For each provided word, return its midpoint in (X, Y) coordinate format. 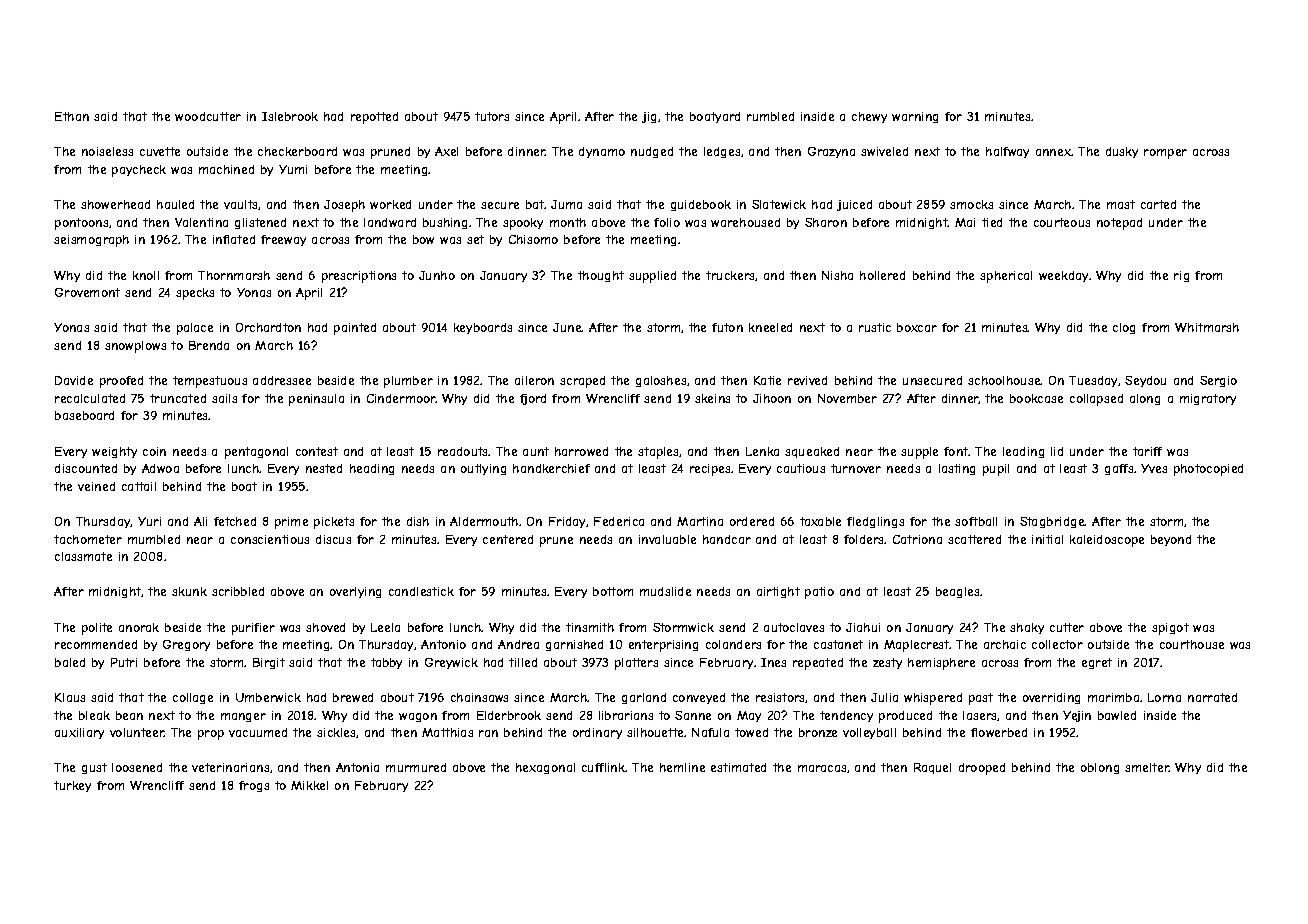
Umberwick (268, 697)
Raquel (932, 768)
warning (915, 117)
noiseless (107, 151)
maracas (822, 768)
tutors (492, 116)
